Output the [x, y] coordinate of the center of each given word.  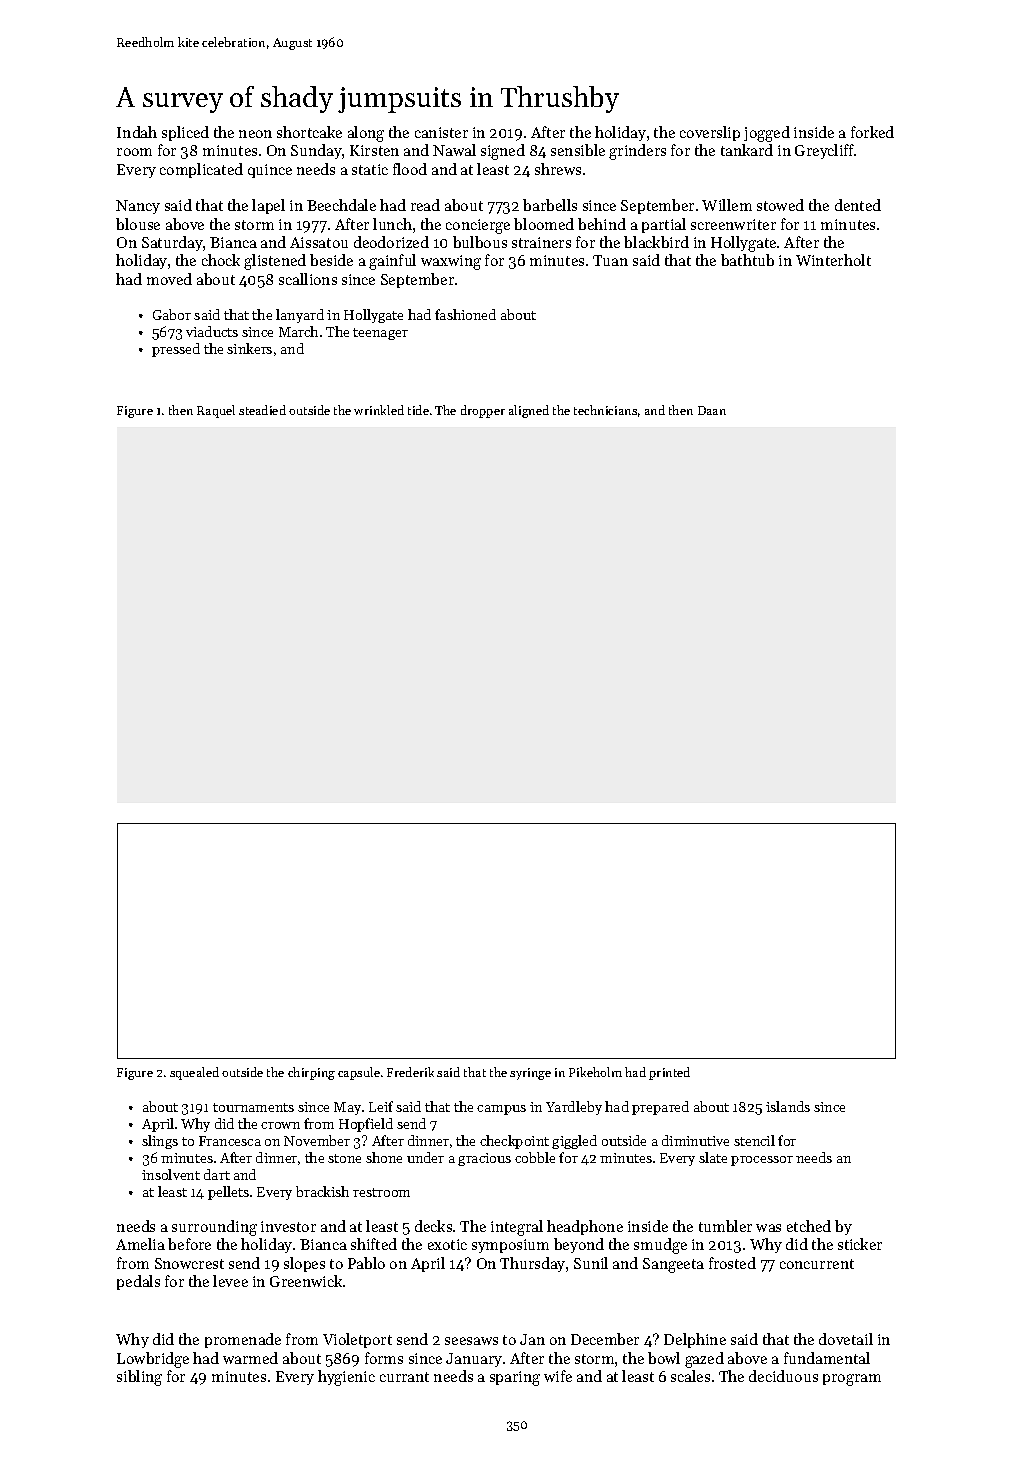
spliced [185, 133]
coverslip [710, 133]
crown [280, 1125]
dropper [483, 411]
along [366, 134]
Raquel [216, 411]
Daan [712, 410]
